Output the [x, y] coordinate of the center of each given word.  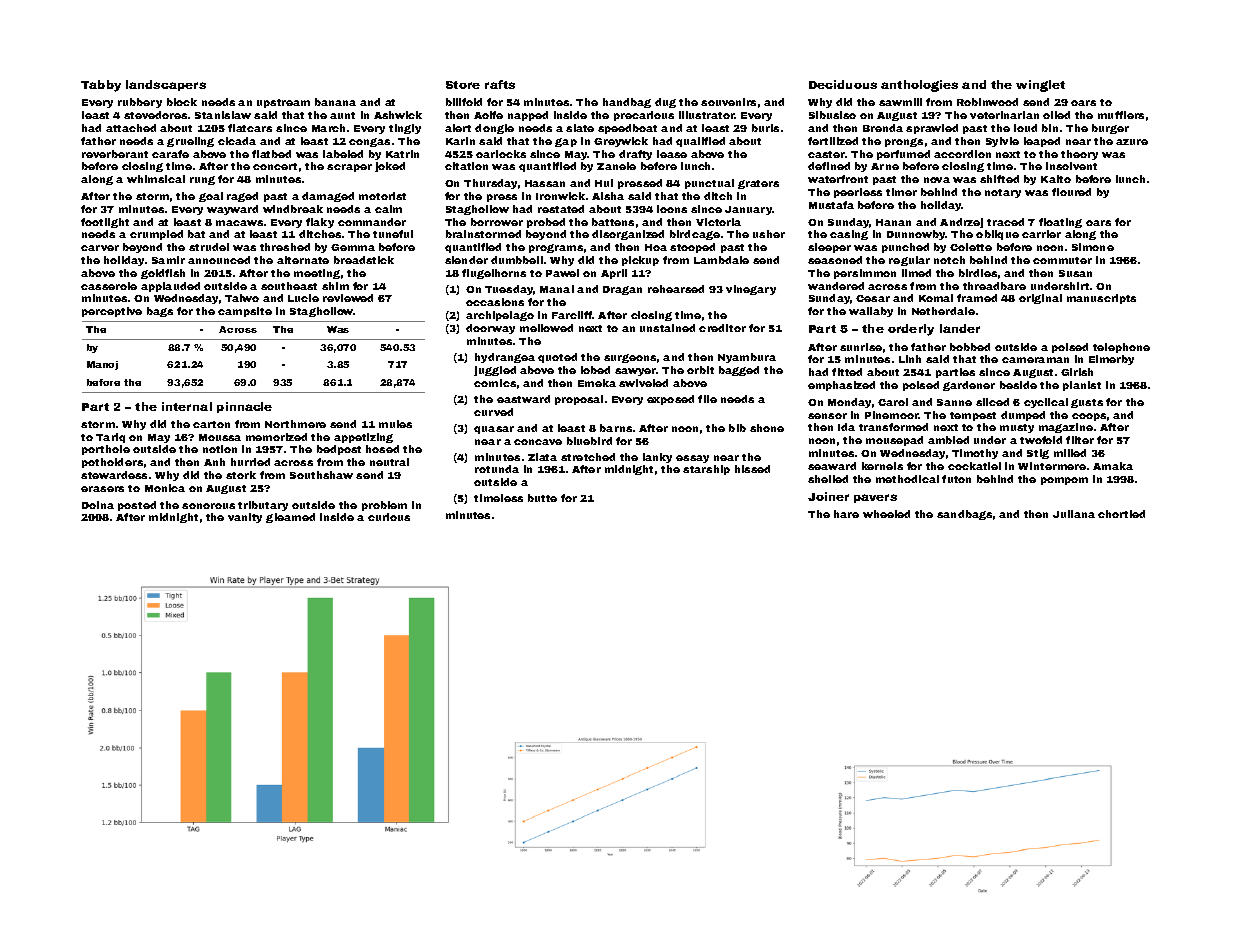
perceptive [112, 312]
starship [706, 470]
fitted [847, 372]
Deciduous [843, 84]
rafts [500, 84]
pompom [1064, 481]
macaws [239, 223]
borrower [497, 222]
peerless [858, 193]
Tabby [101, 86]
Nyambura [747, 358]
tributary [263, 506]
